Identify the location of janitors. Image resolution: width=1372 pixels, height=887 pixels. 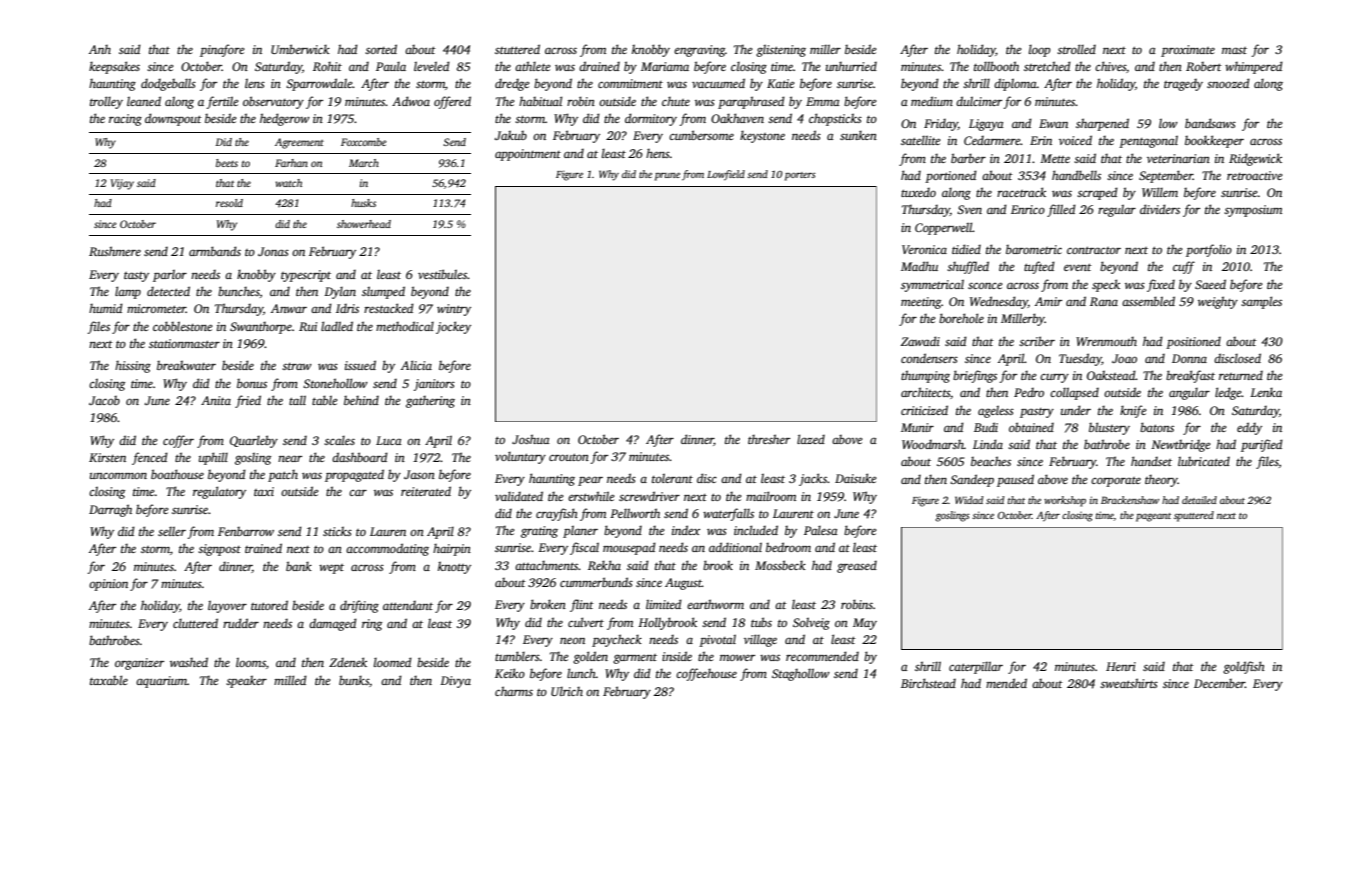
(434, 385).
